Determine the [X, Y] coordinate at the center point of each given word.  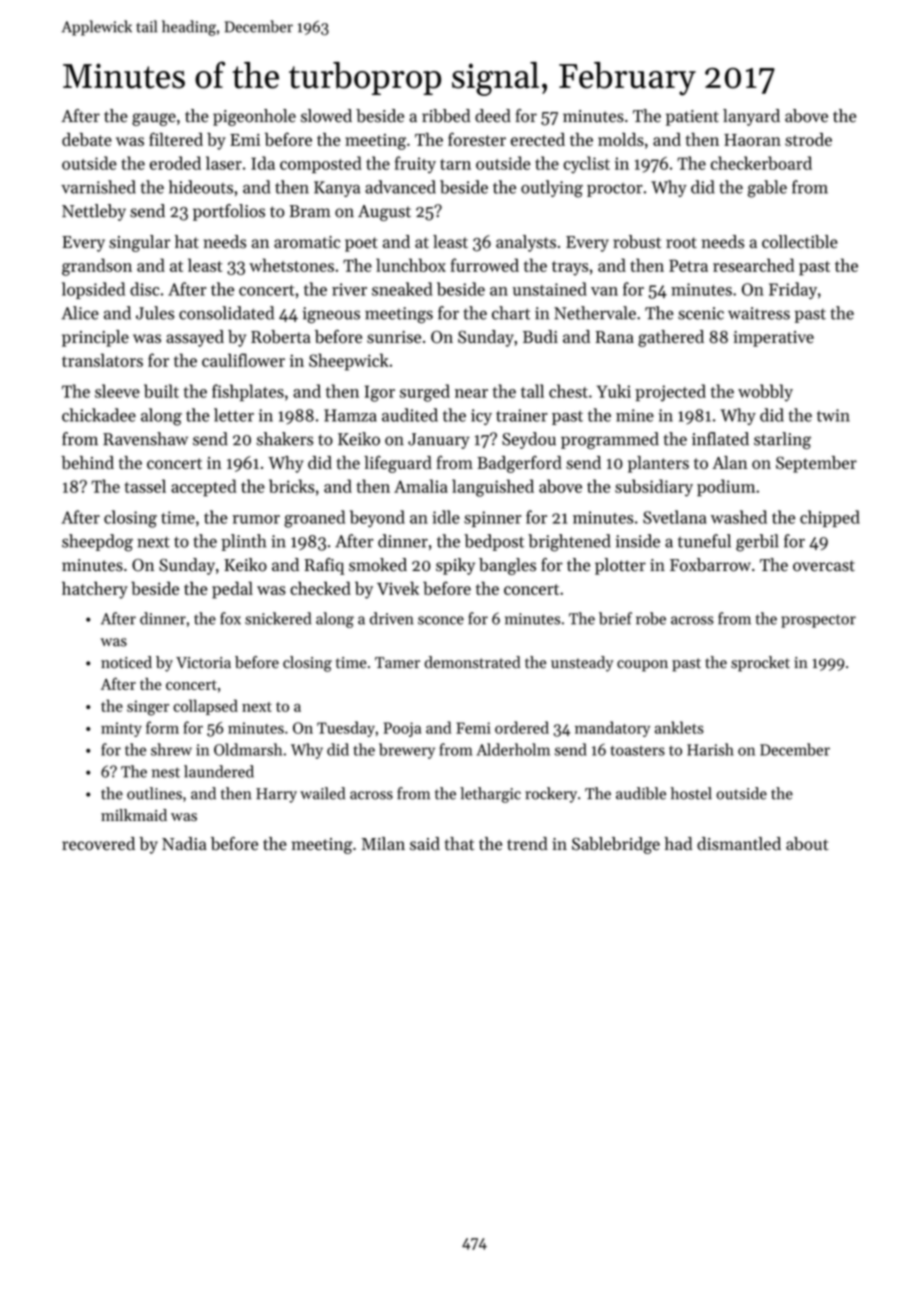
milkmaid [134, 815]
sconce [441, 620]
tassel [145, 486]
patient [692, 118]
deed [493, 116]
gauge [154, 119]
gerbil [757, 543]
